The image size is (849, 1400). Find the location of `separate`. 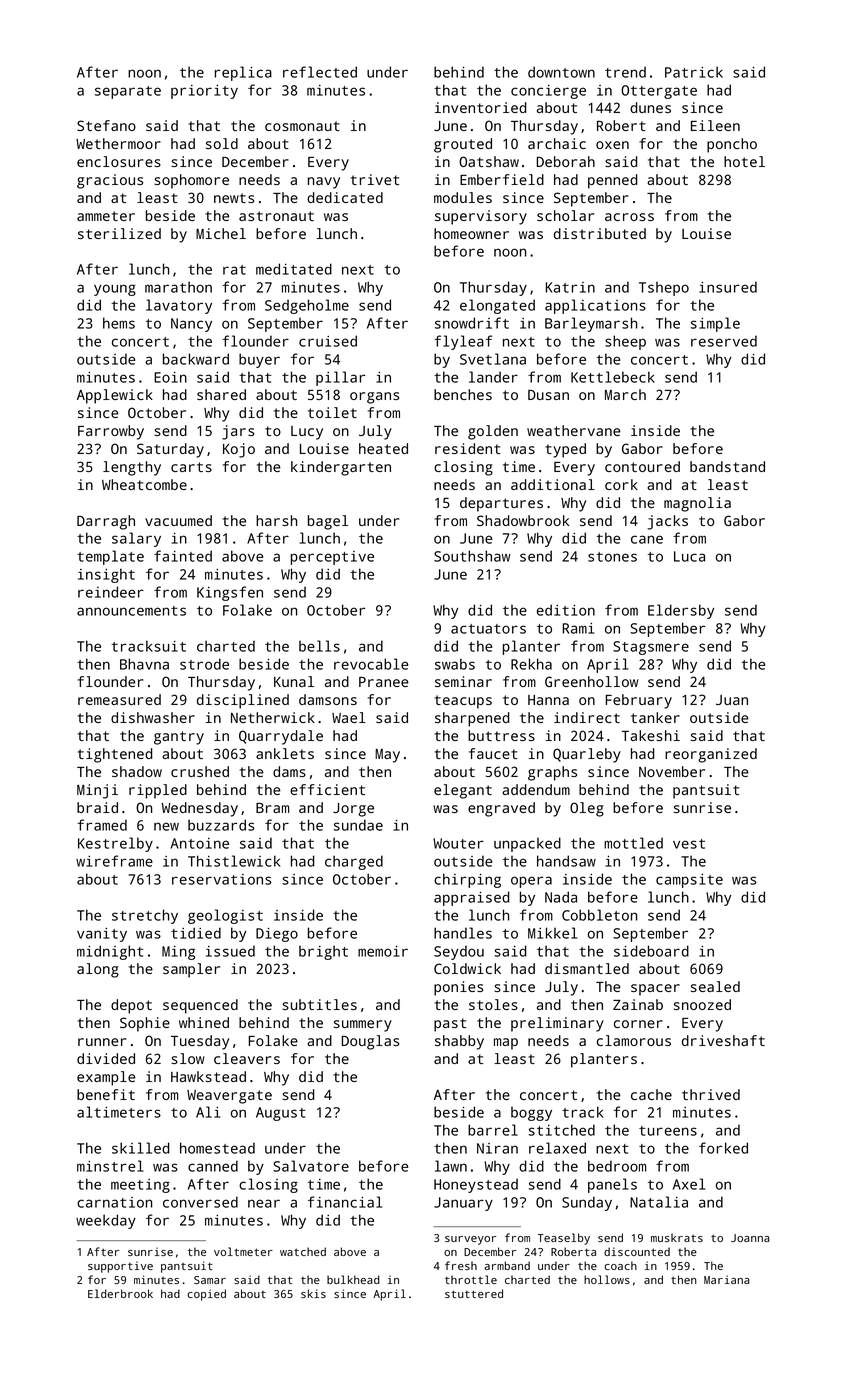

separate is located at coordinates (128, 92).
